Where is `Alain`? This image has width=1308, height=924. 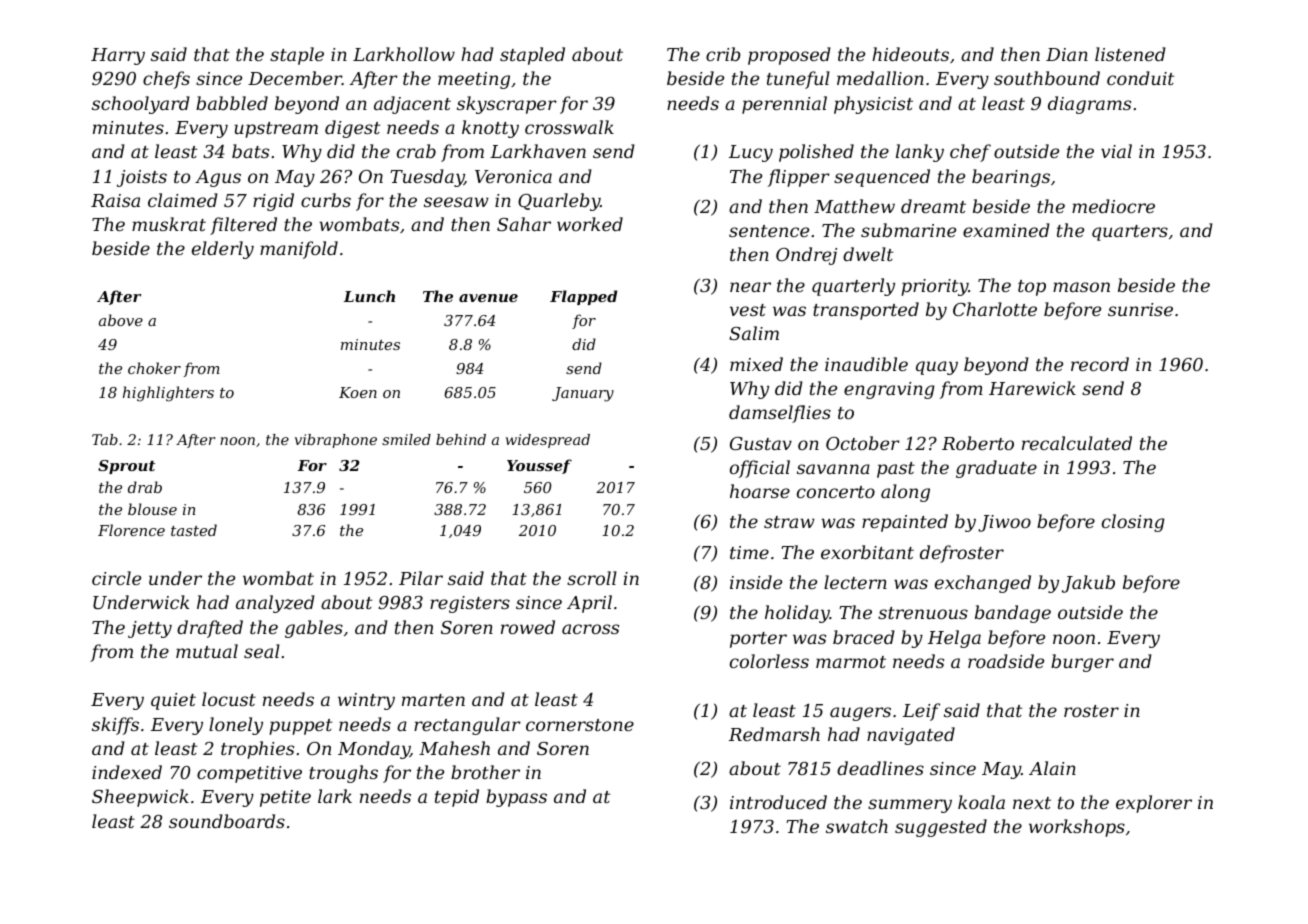 Alain is located at coordinates (1052, 768).
